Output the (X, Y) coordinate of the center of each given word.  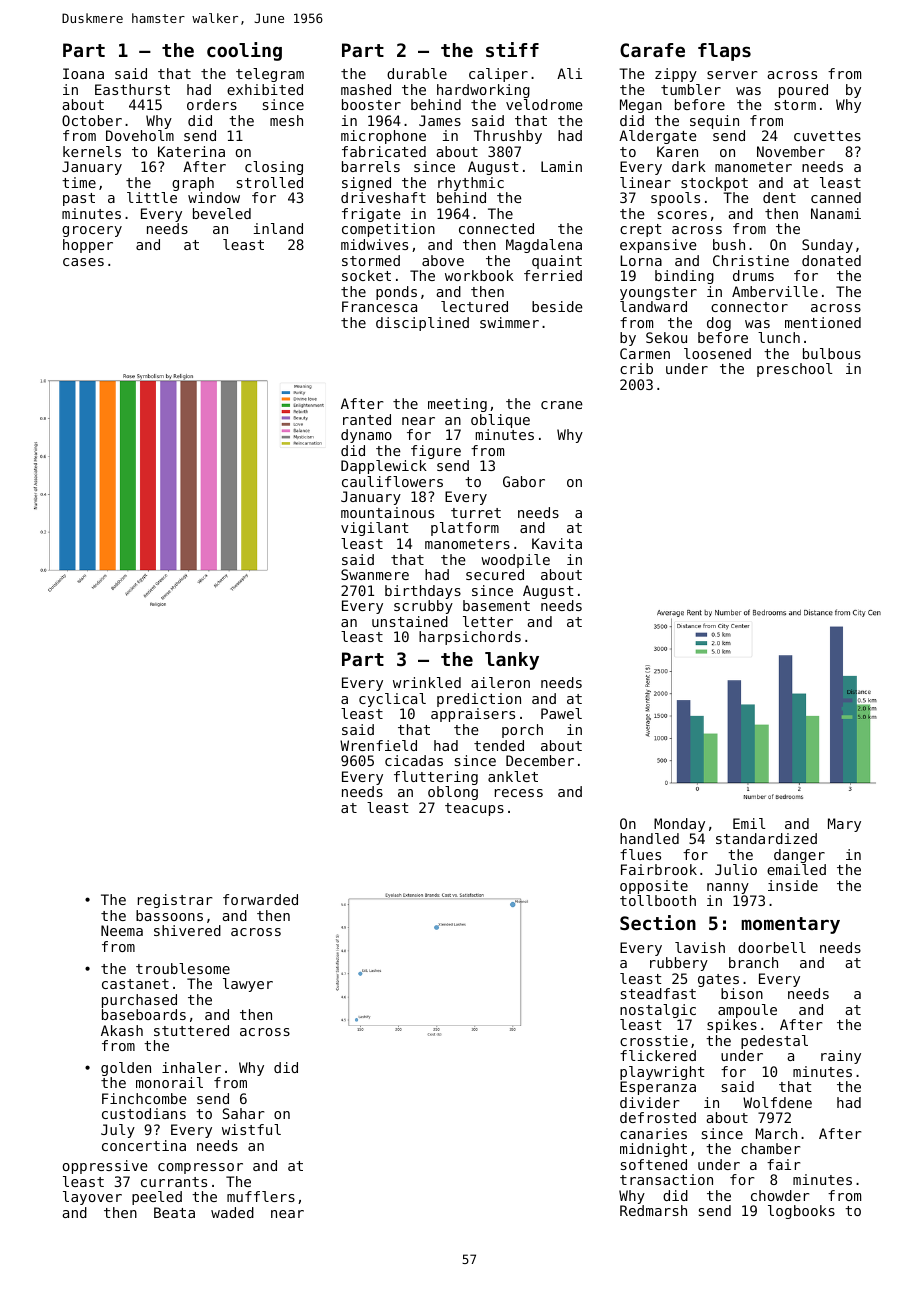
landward (653, 306)
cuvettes (827, 136)
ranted (367, 419)
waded (232, 1212)
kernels (92, 151)
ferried (553, 275)
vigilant (375, 529)
